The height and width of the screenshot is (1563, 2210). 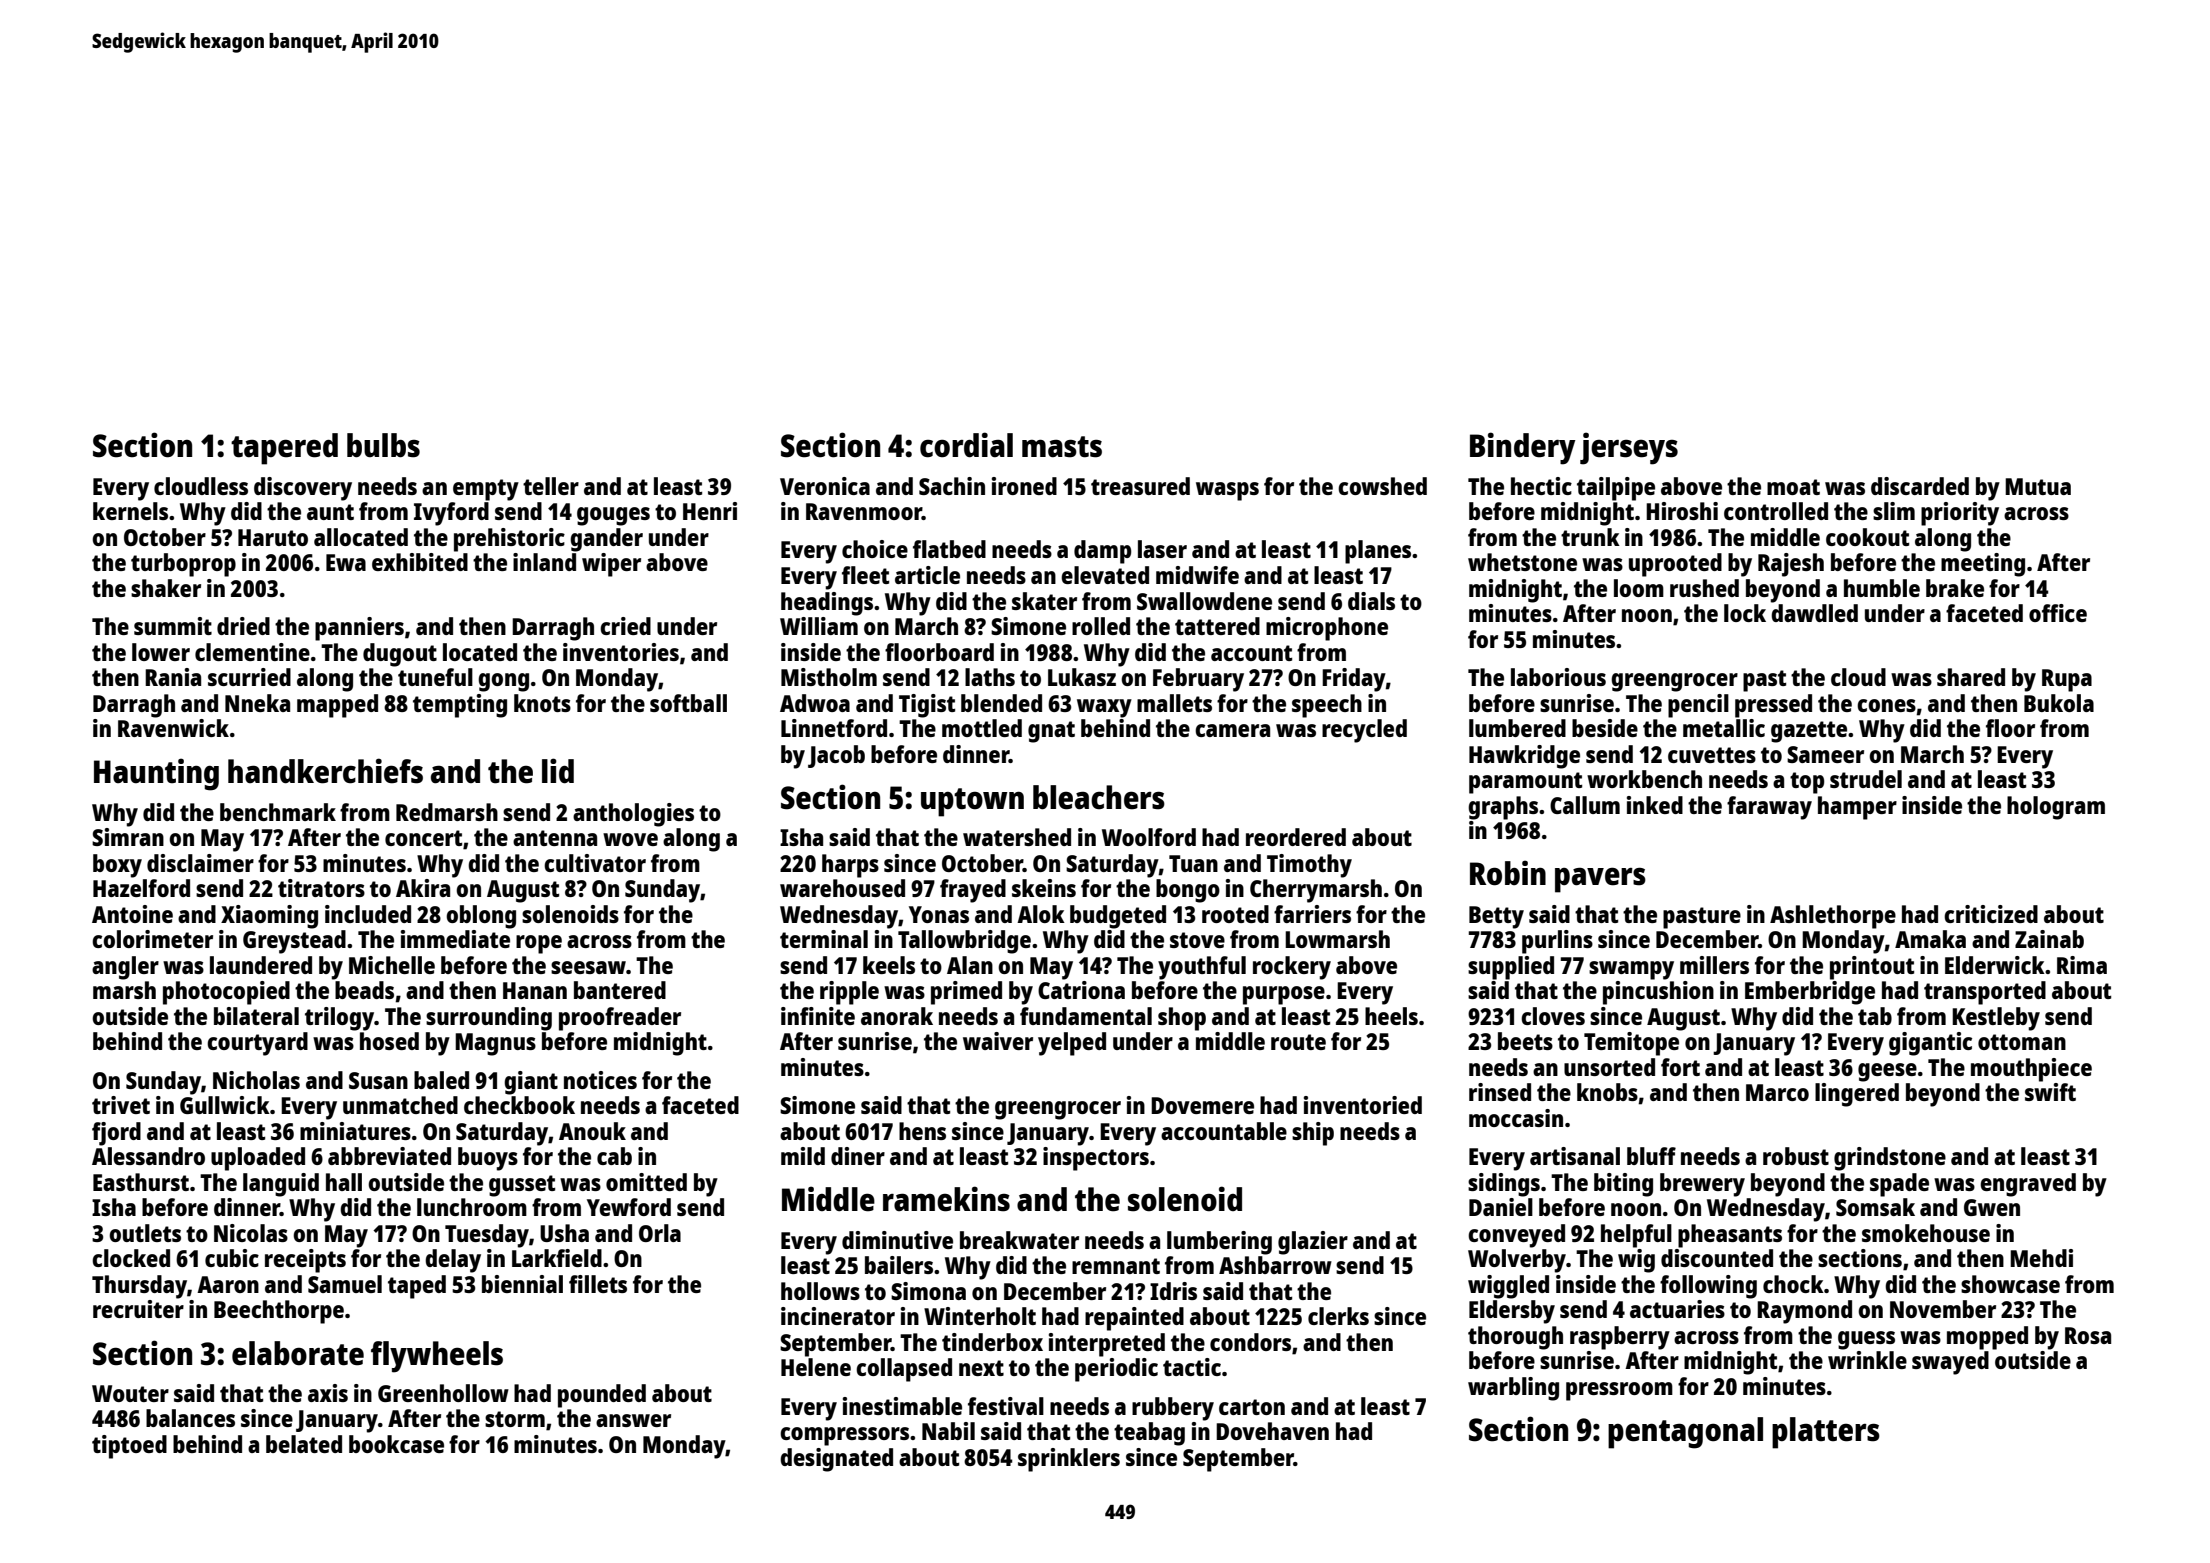 I want to click on Antoine, so click(x=132, y=914).
